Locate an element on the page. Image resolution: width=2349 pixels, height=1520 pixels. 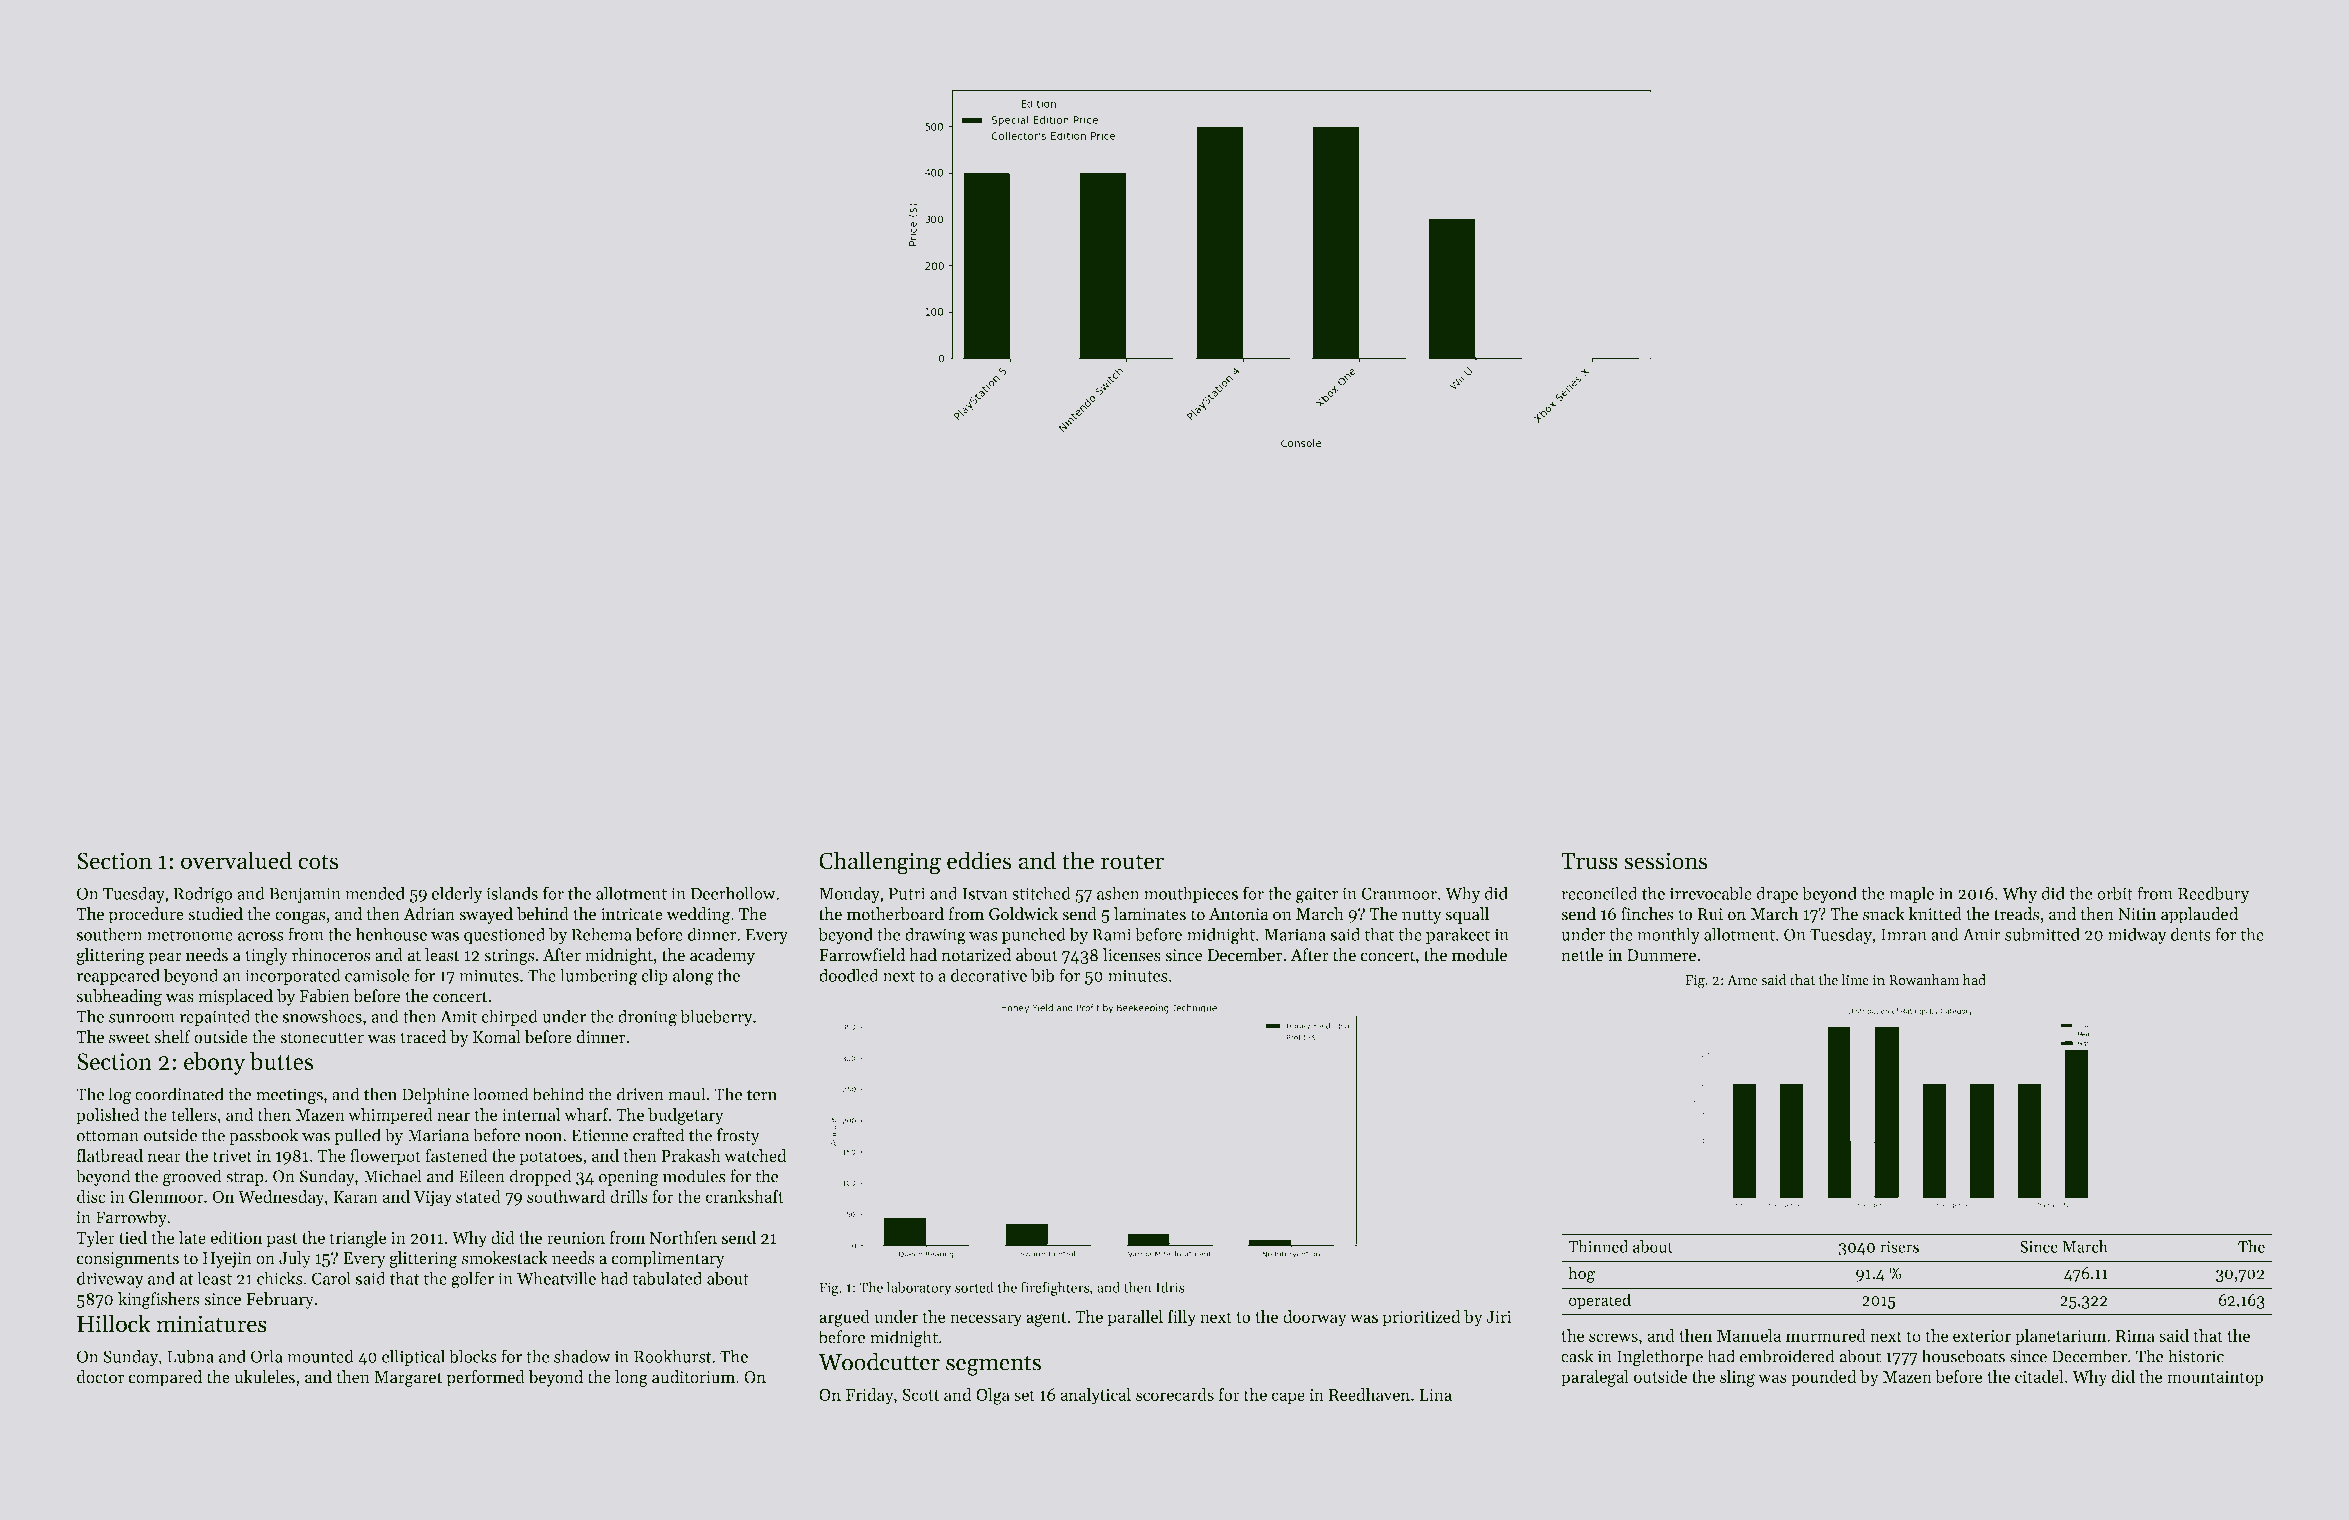
Rowanham is located at coordinates (1924, 979).
